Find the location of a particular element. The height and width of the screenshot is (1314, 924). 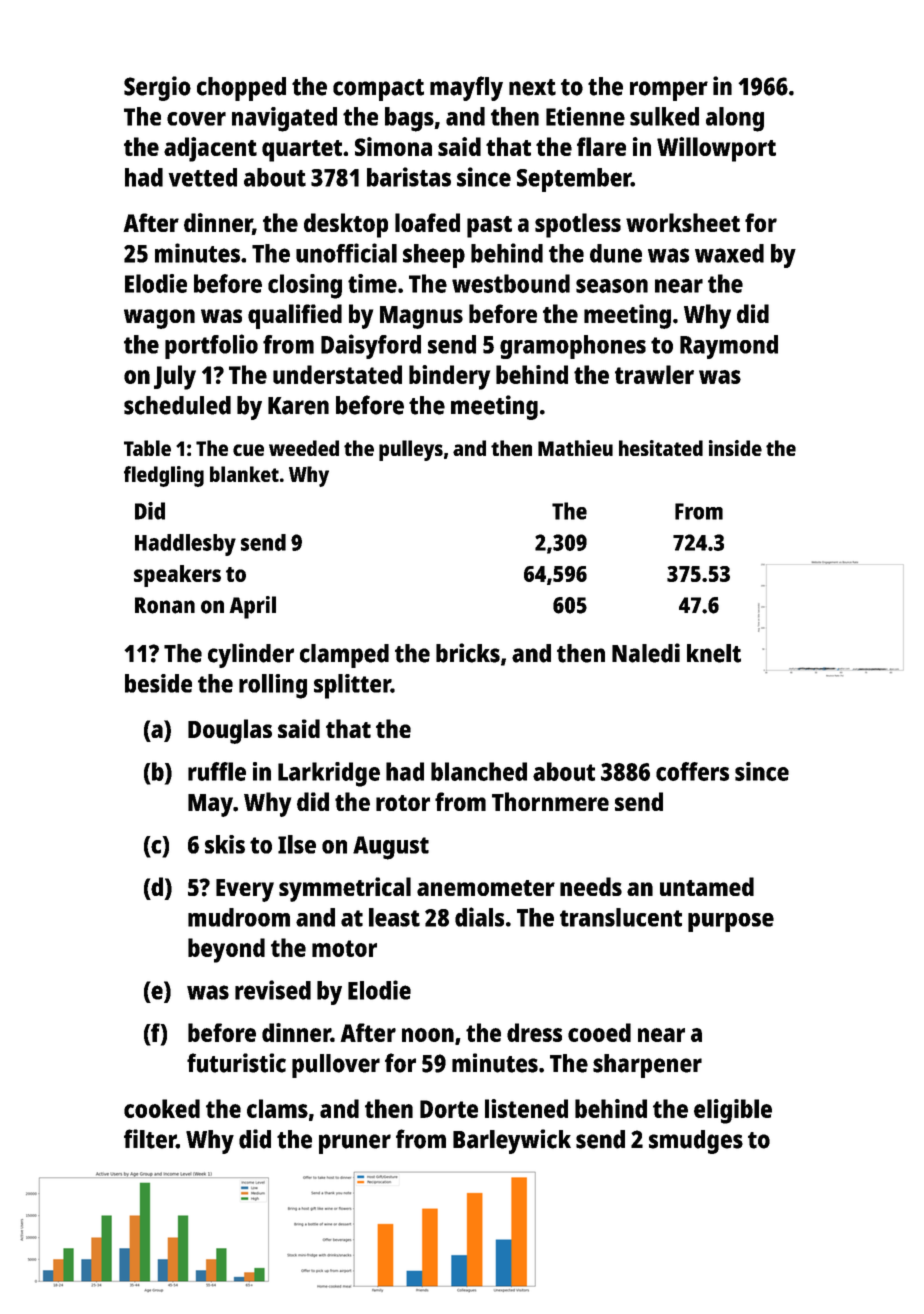

along is located at coordinates (735, 119).
